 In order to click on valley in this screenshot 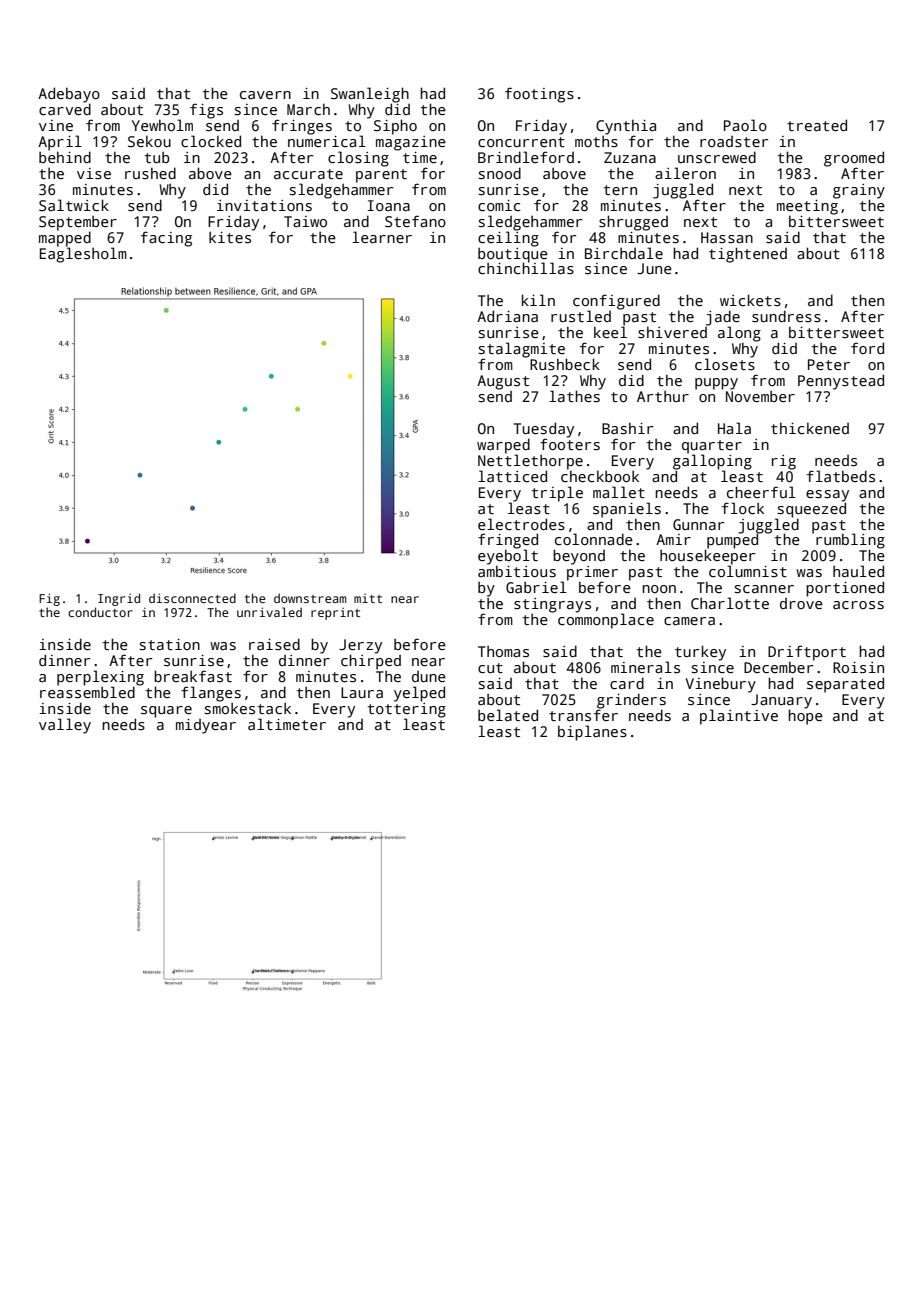, I will do `click(65, 726)`.
